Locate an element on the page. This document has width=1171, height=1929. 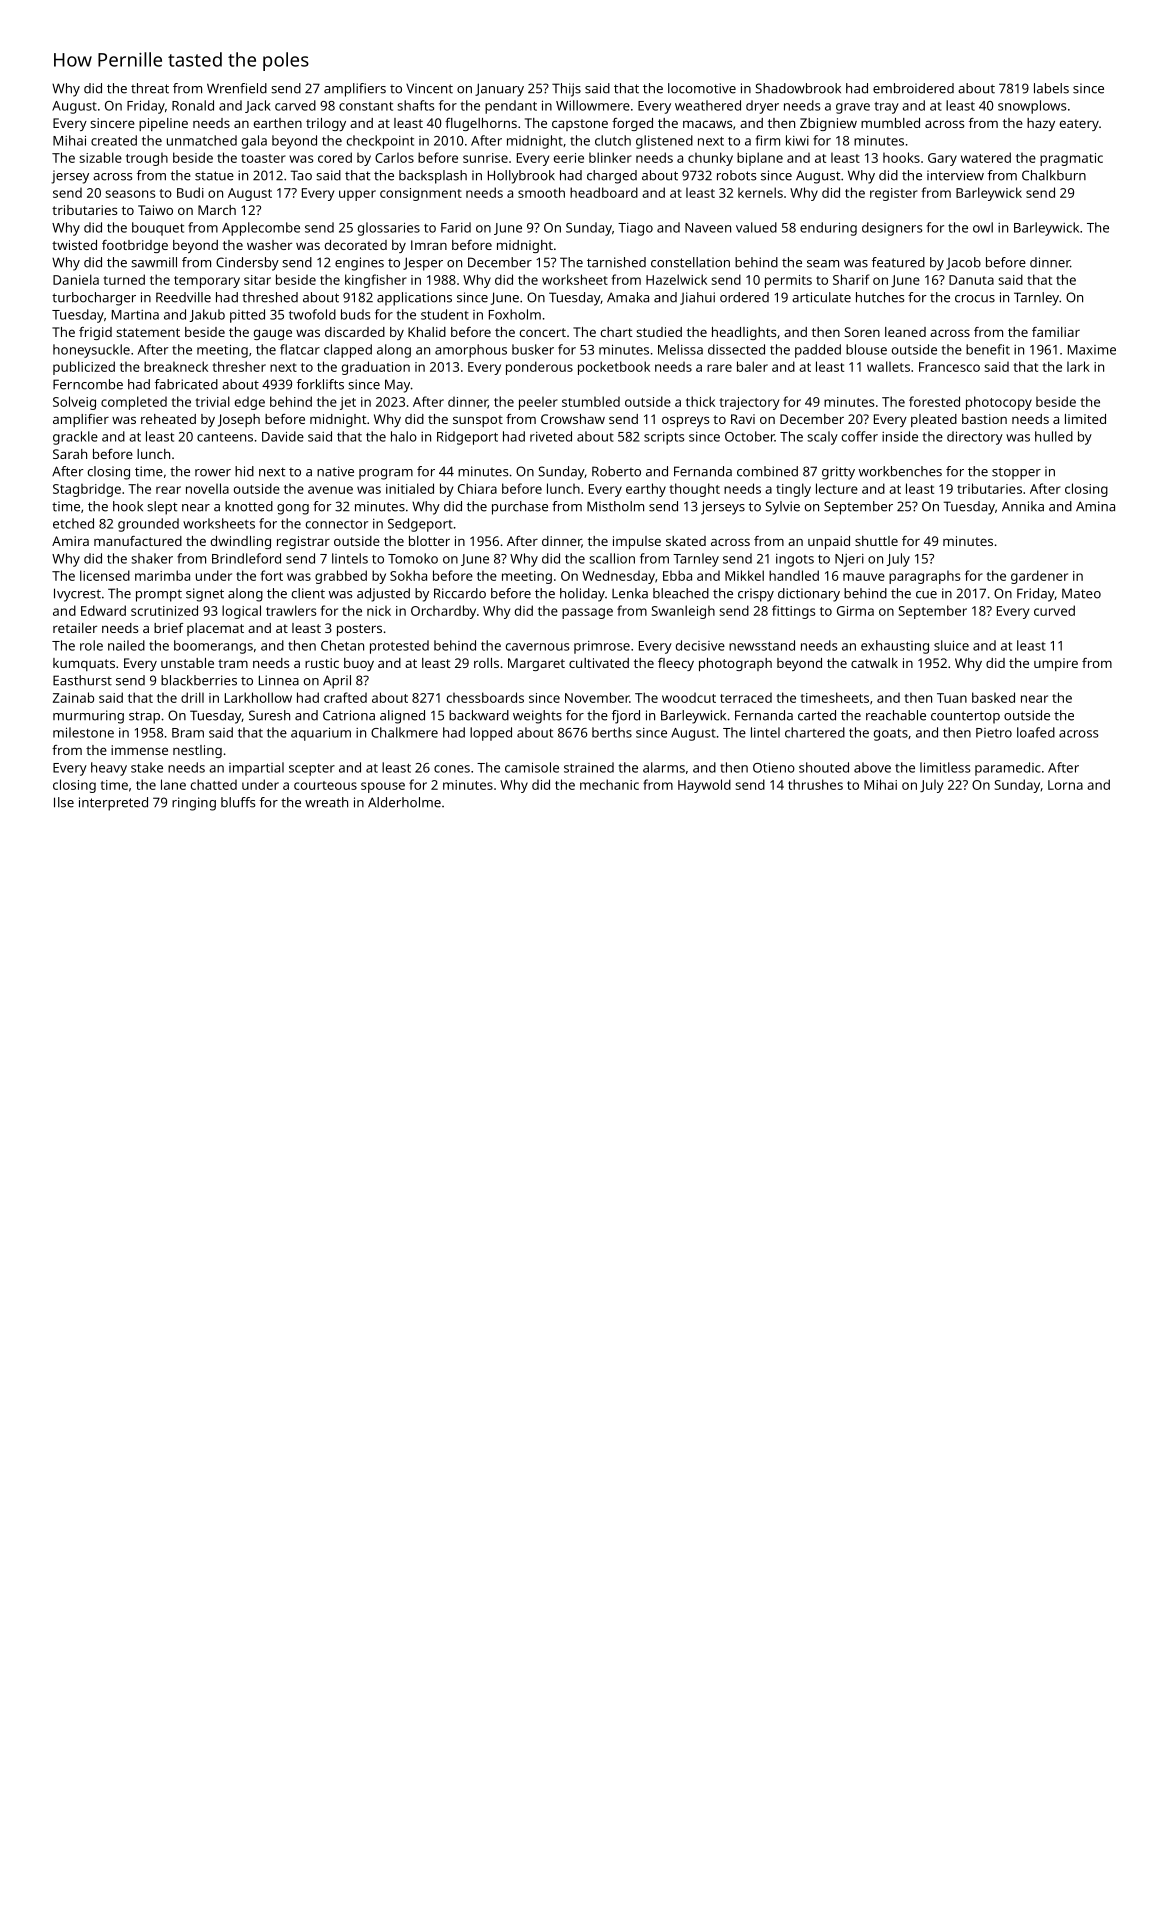
shaker is located at coordinates (152, 558).
